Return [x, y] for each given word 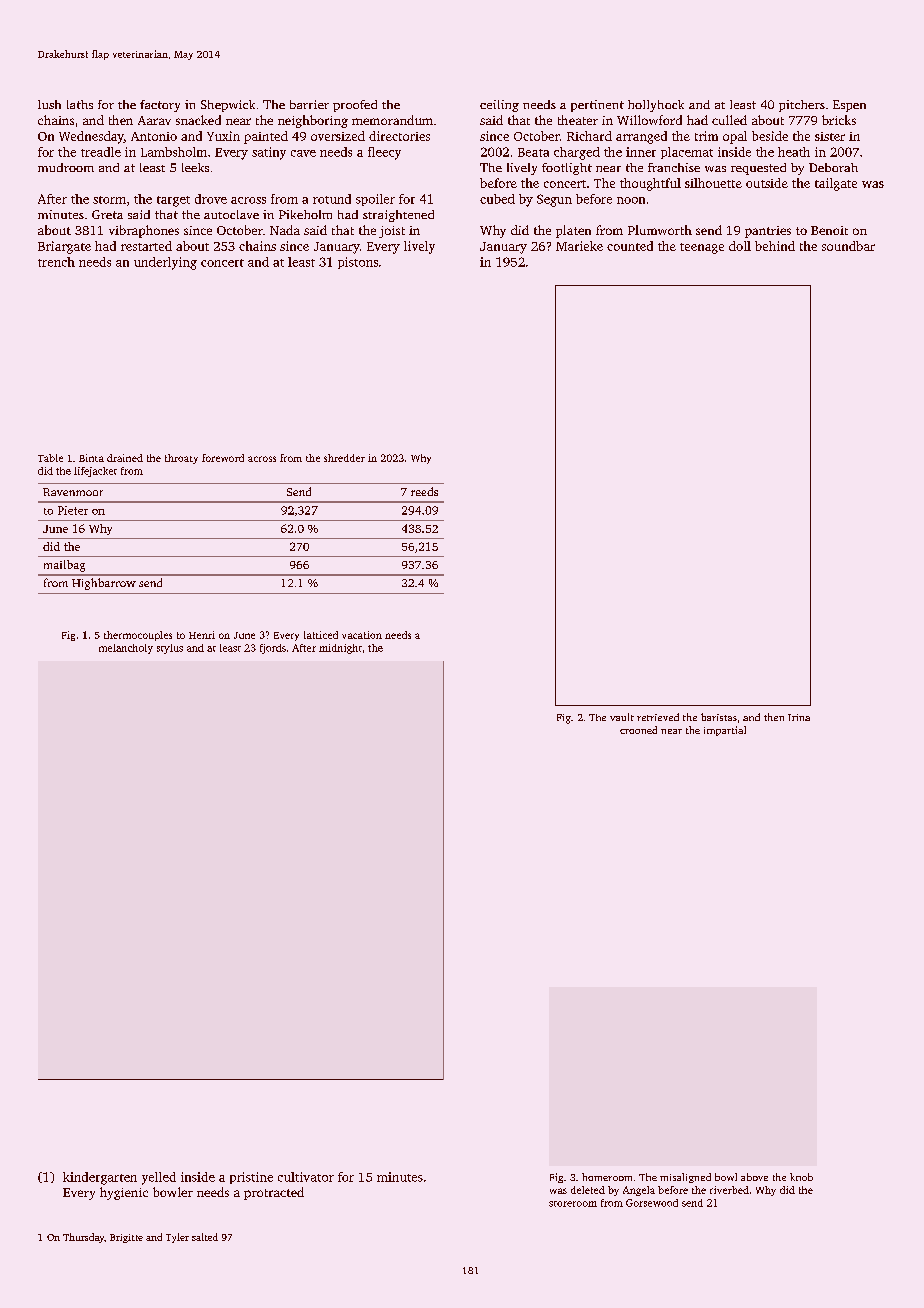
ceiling [499, 106]
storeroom [573, 1204]
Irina [799, 717]
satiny [269, 153]
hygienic [124, 1193]
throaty [181, 459]
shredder [344, 458]
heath [794, 152]
